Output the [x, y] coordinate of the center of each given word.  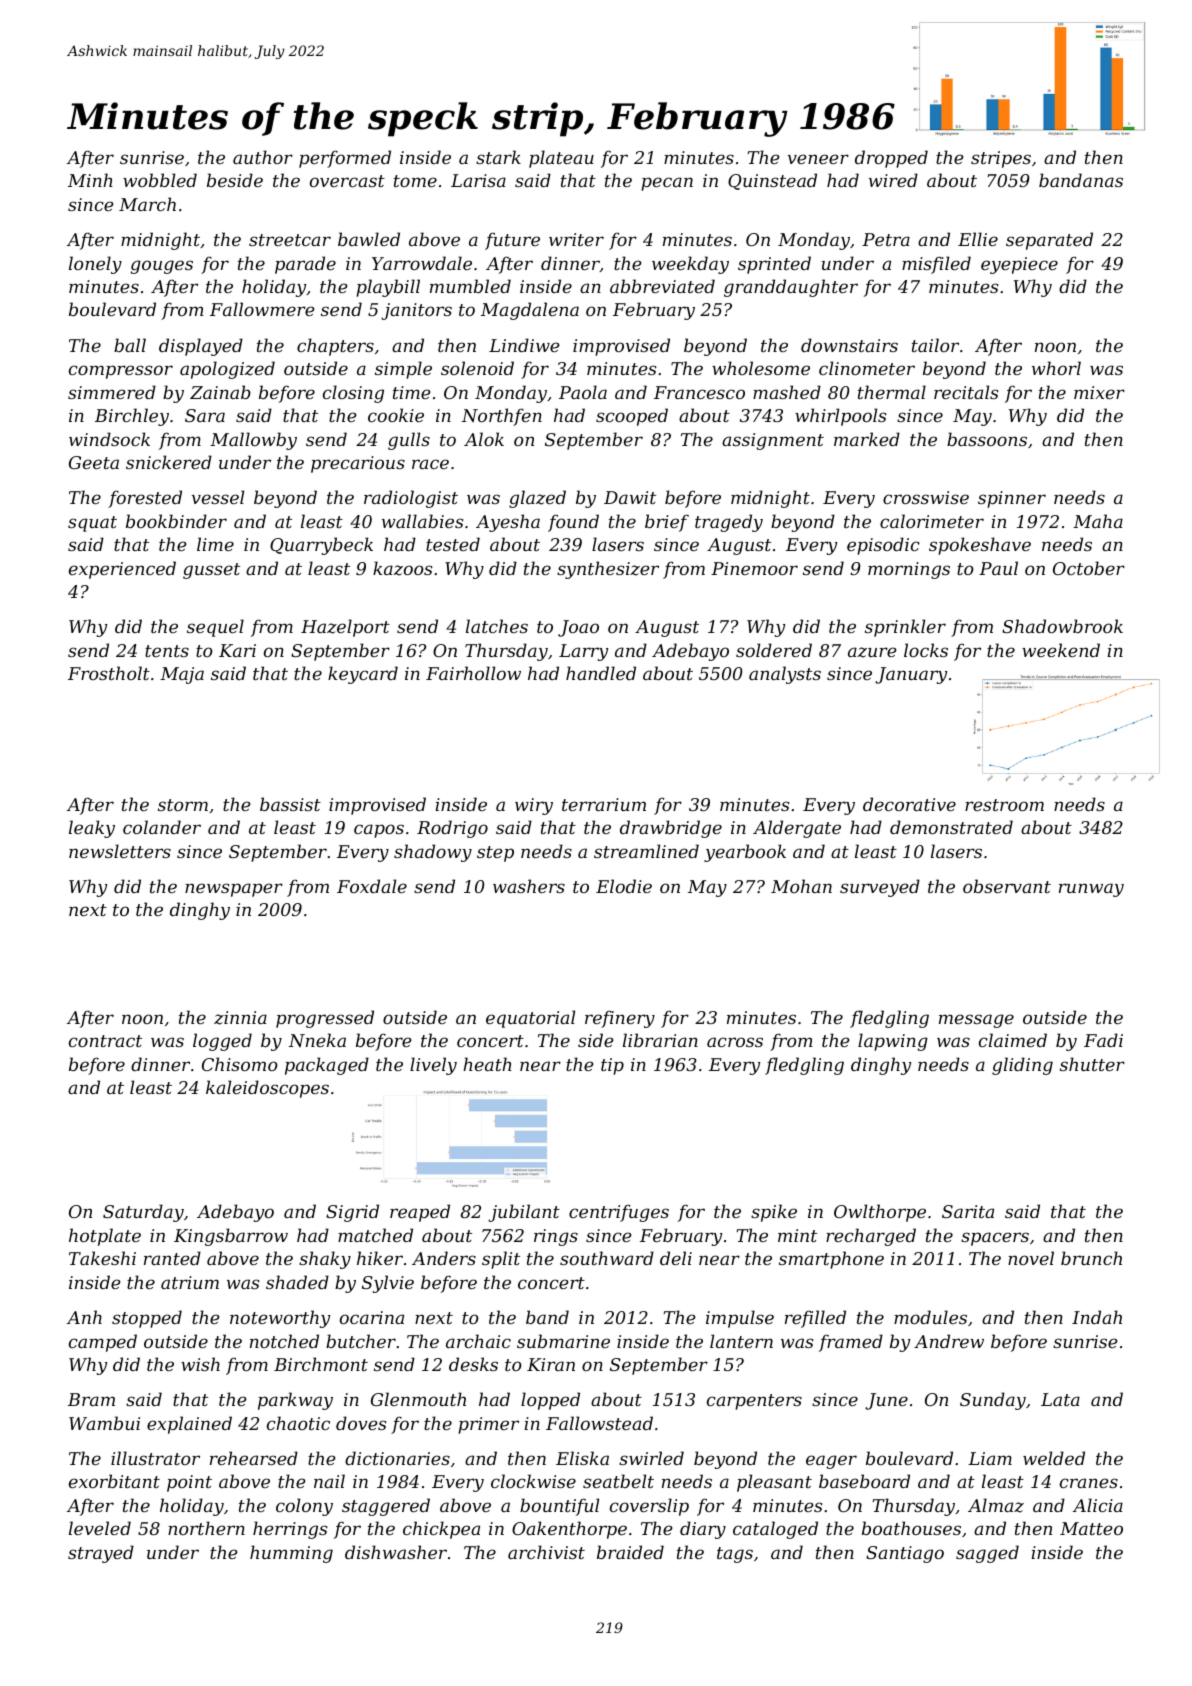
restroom [1004, 805]
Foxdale [372, 886]
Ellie [978, 239]
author [263, 157]
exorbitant [114, 1481]
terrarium [604, 804]
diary [703, 1530]
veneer [818, 159]
